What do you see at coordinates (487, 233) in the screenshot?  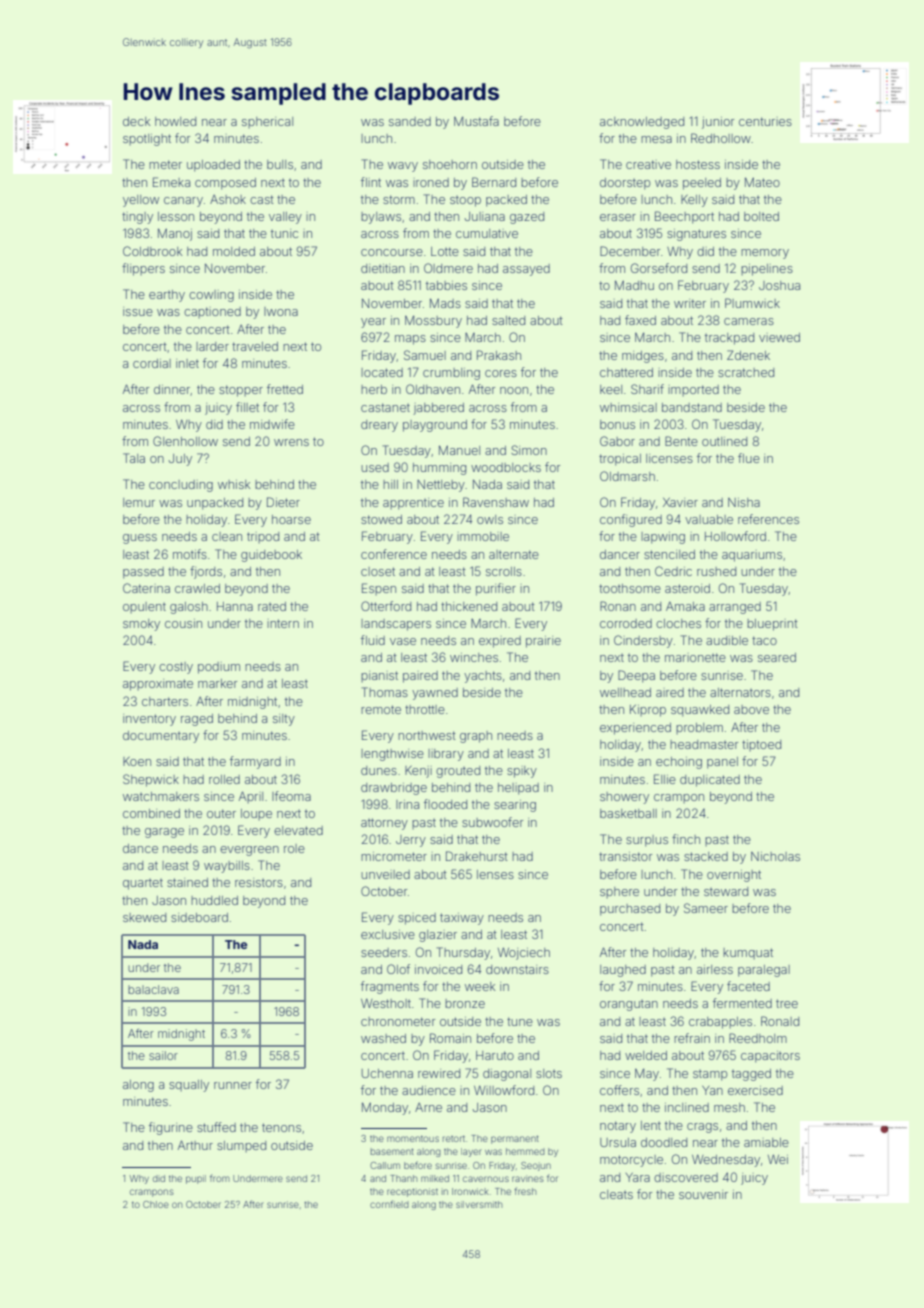 I see `cumulative` at bounding box center [487, 233].
